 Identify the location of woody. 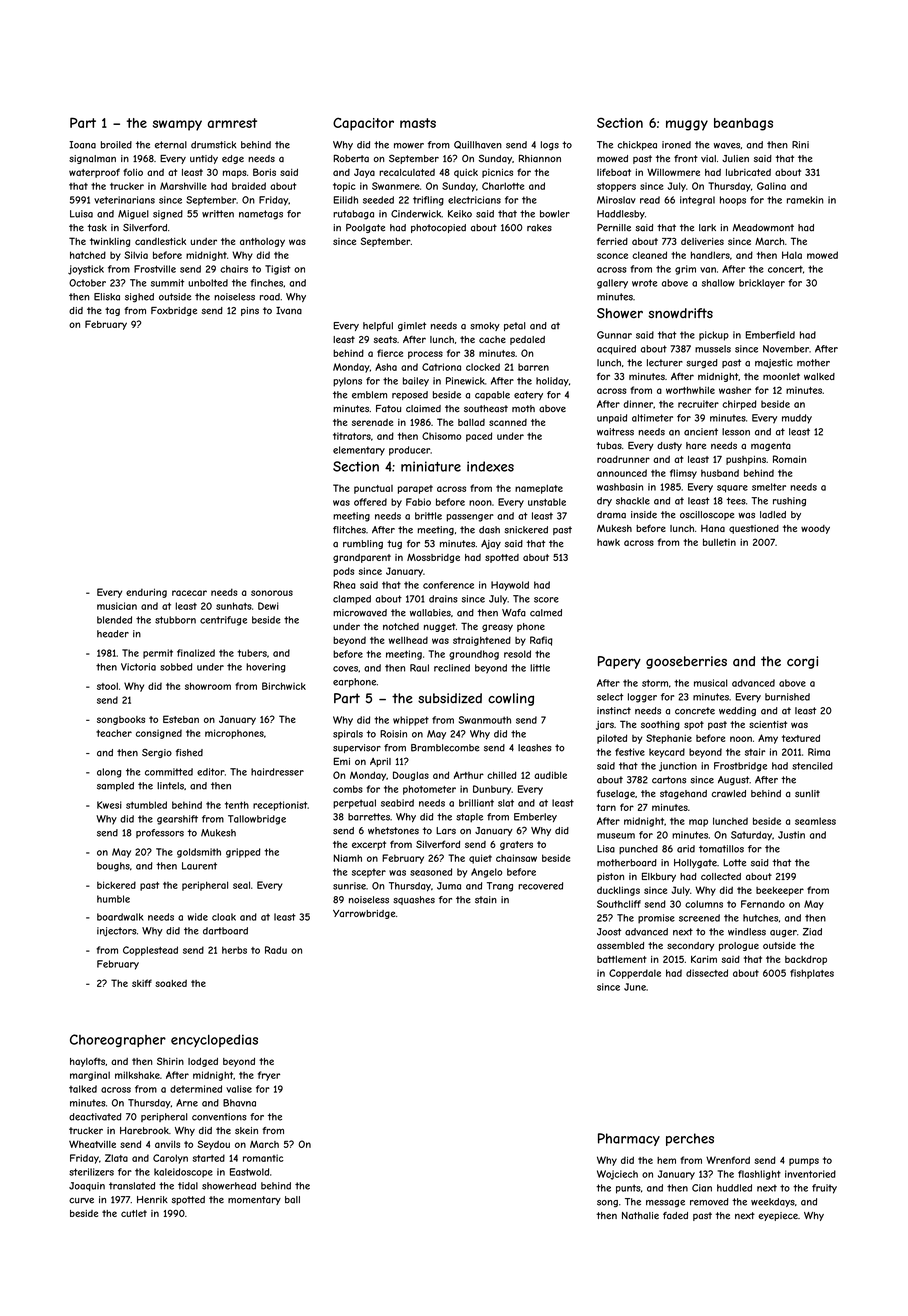
(815, 529).
